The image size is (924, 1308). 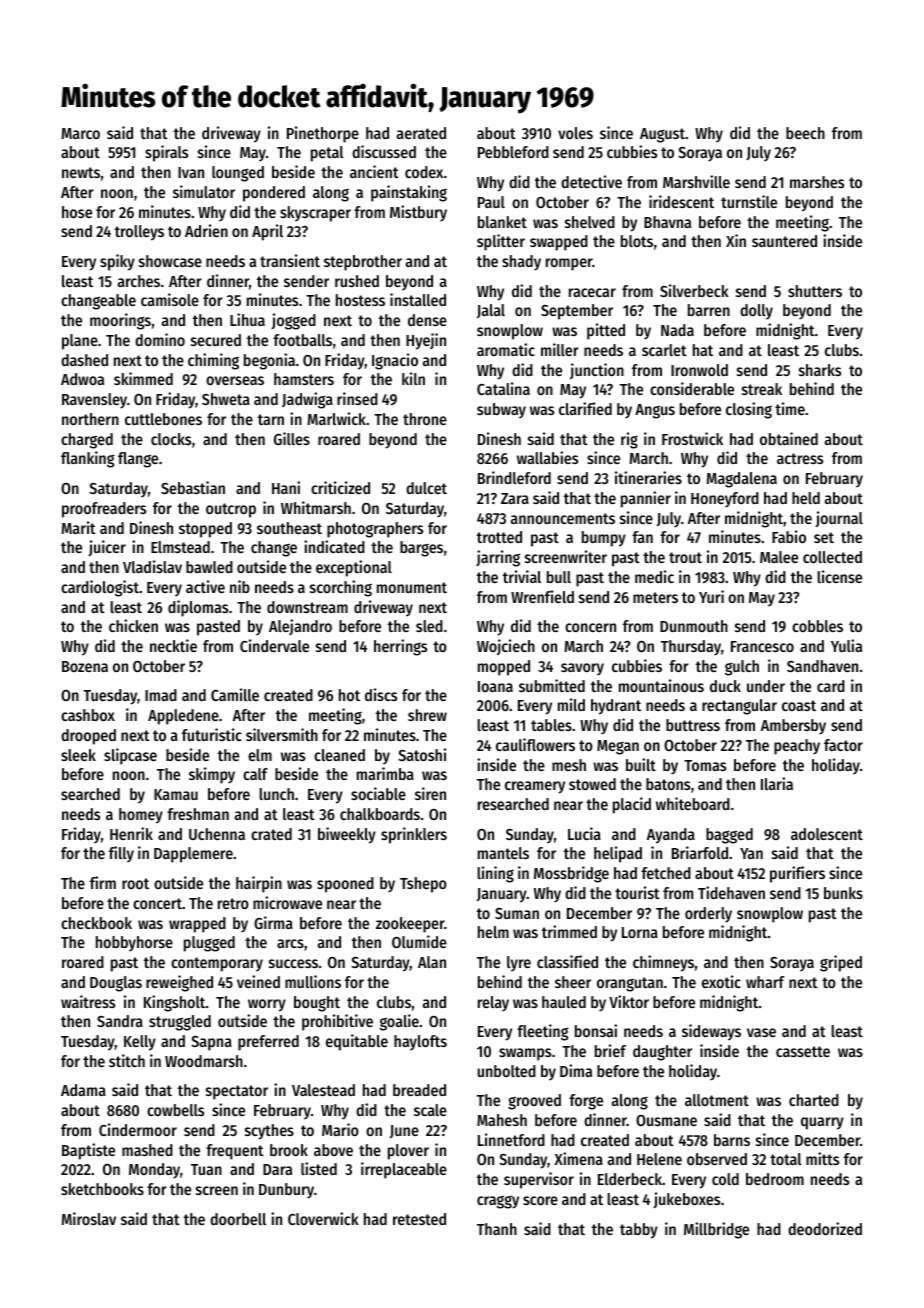 What do you see at coordinates (409, 193) in the document?
I see `painstaking` at bounding box center [409, 193].
